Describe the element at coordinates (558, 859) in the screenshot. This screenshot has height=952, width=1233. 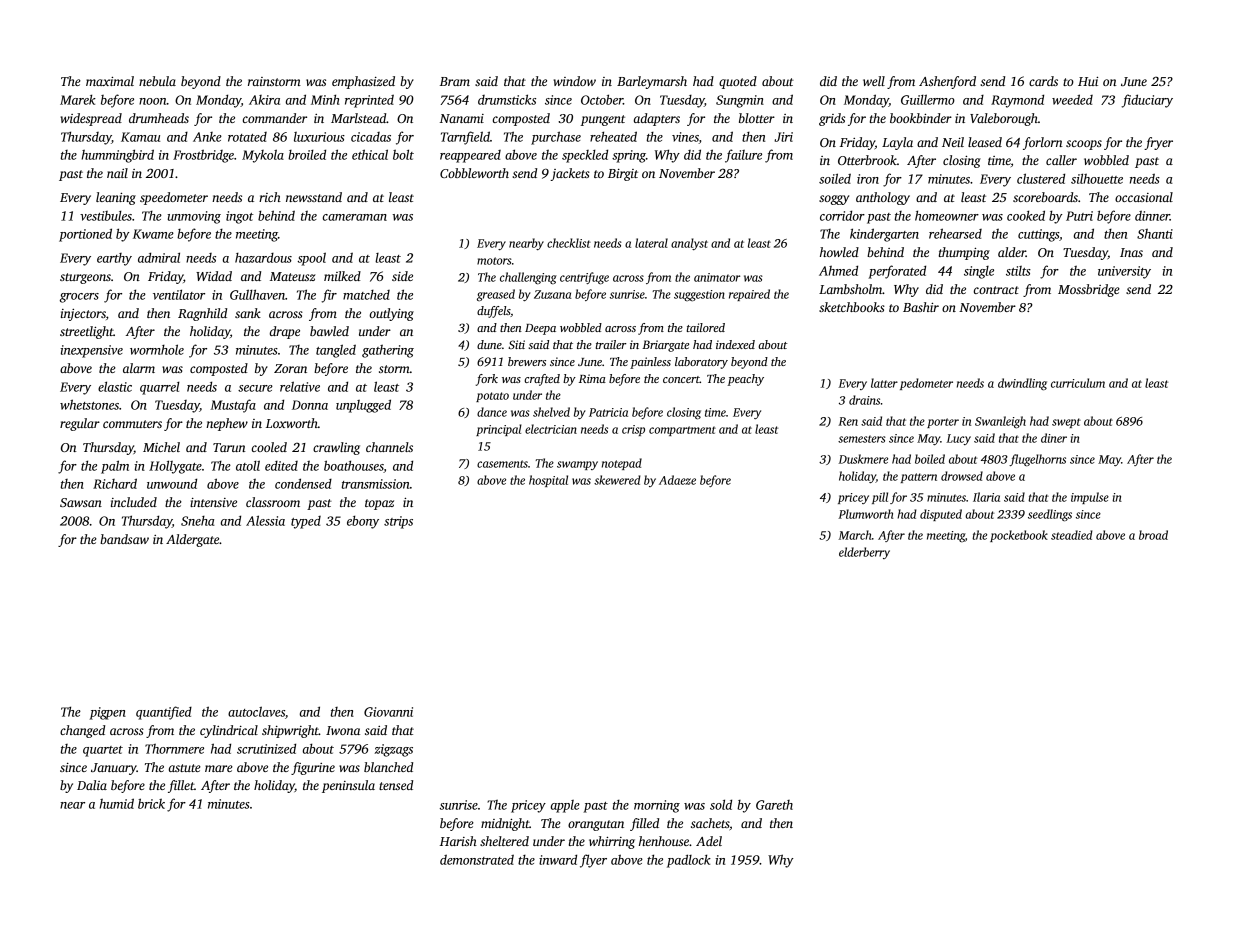
I see `inward` at that location.
